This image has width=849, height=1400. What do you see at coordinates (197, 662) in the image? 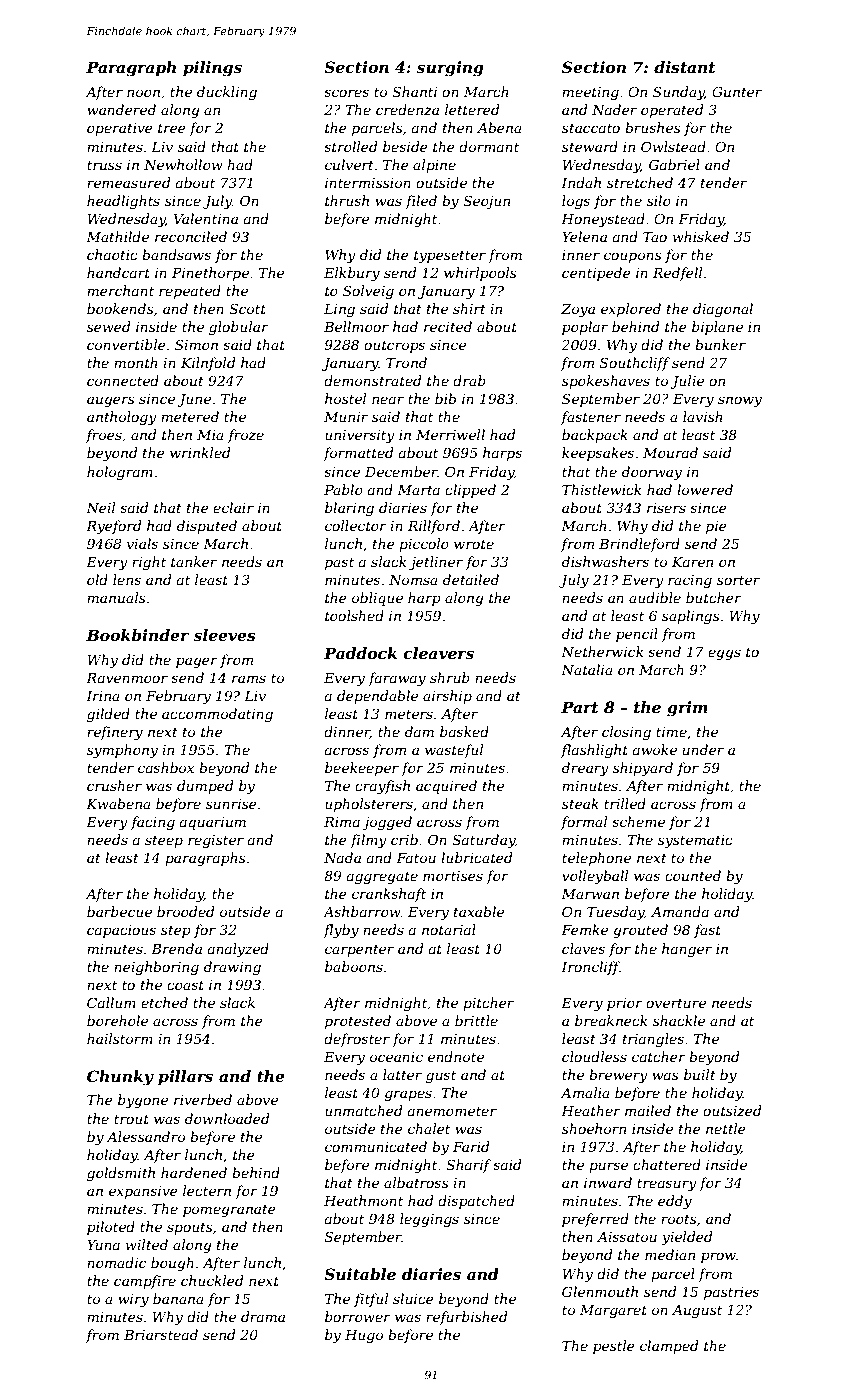
I see `pager` at bounding box center [197, 662].
